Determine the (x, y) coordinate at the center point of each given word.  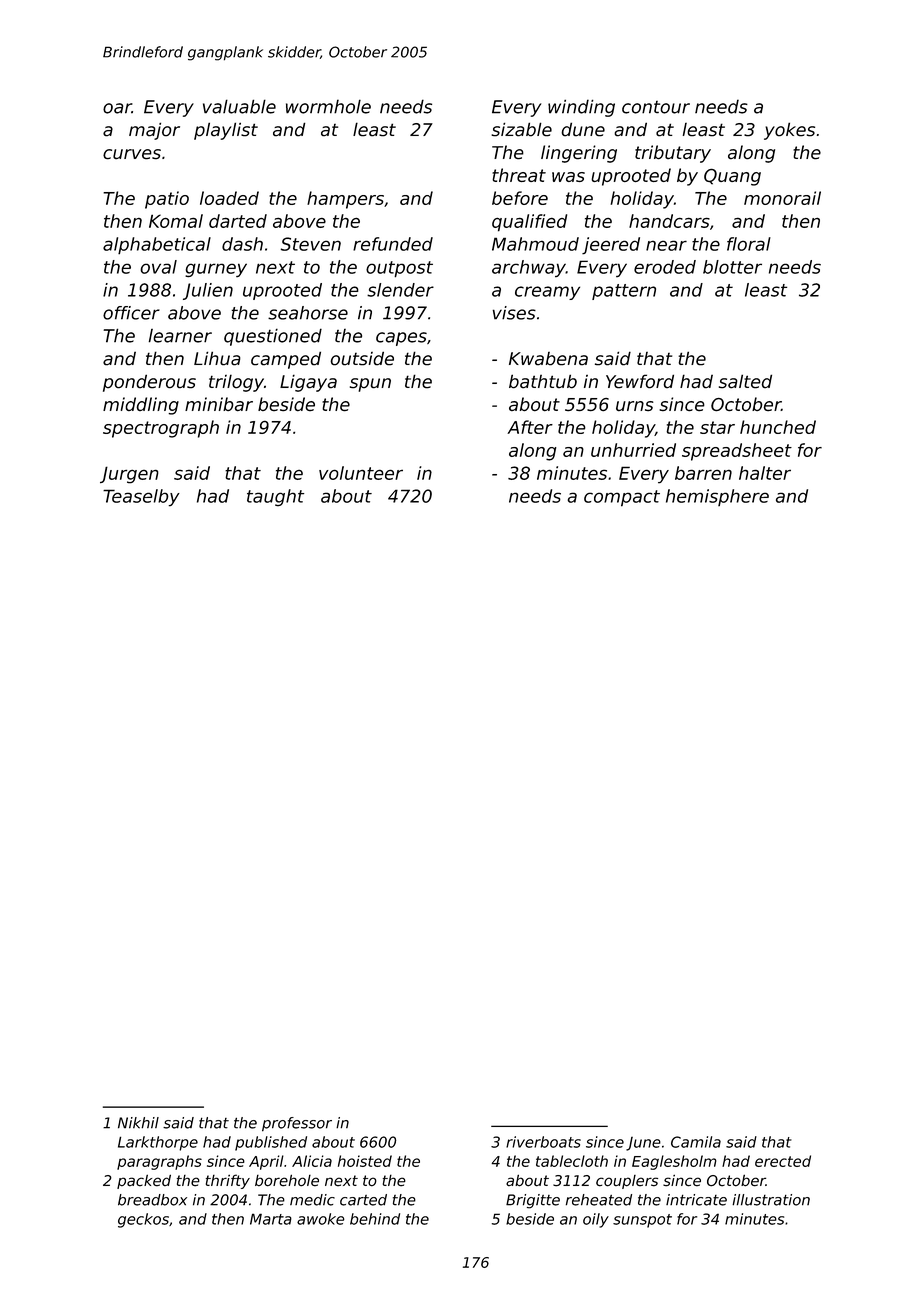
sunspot (642, 1221)
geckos (143, 1220)
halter (765, 473)
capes (401, 339)
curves (132, 154)
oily (596, 1220)
